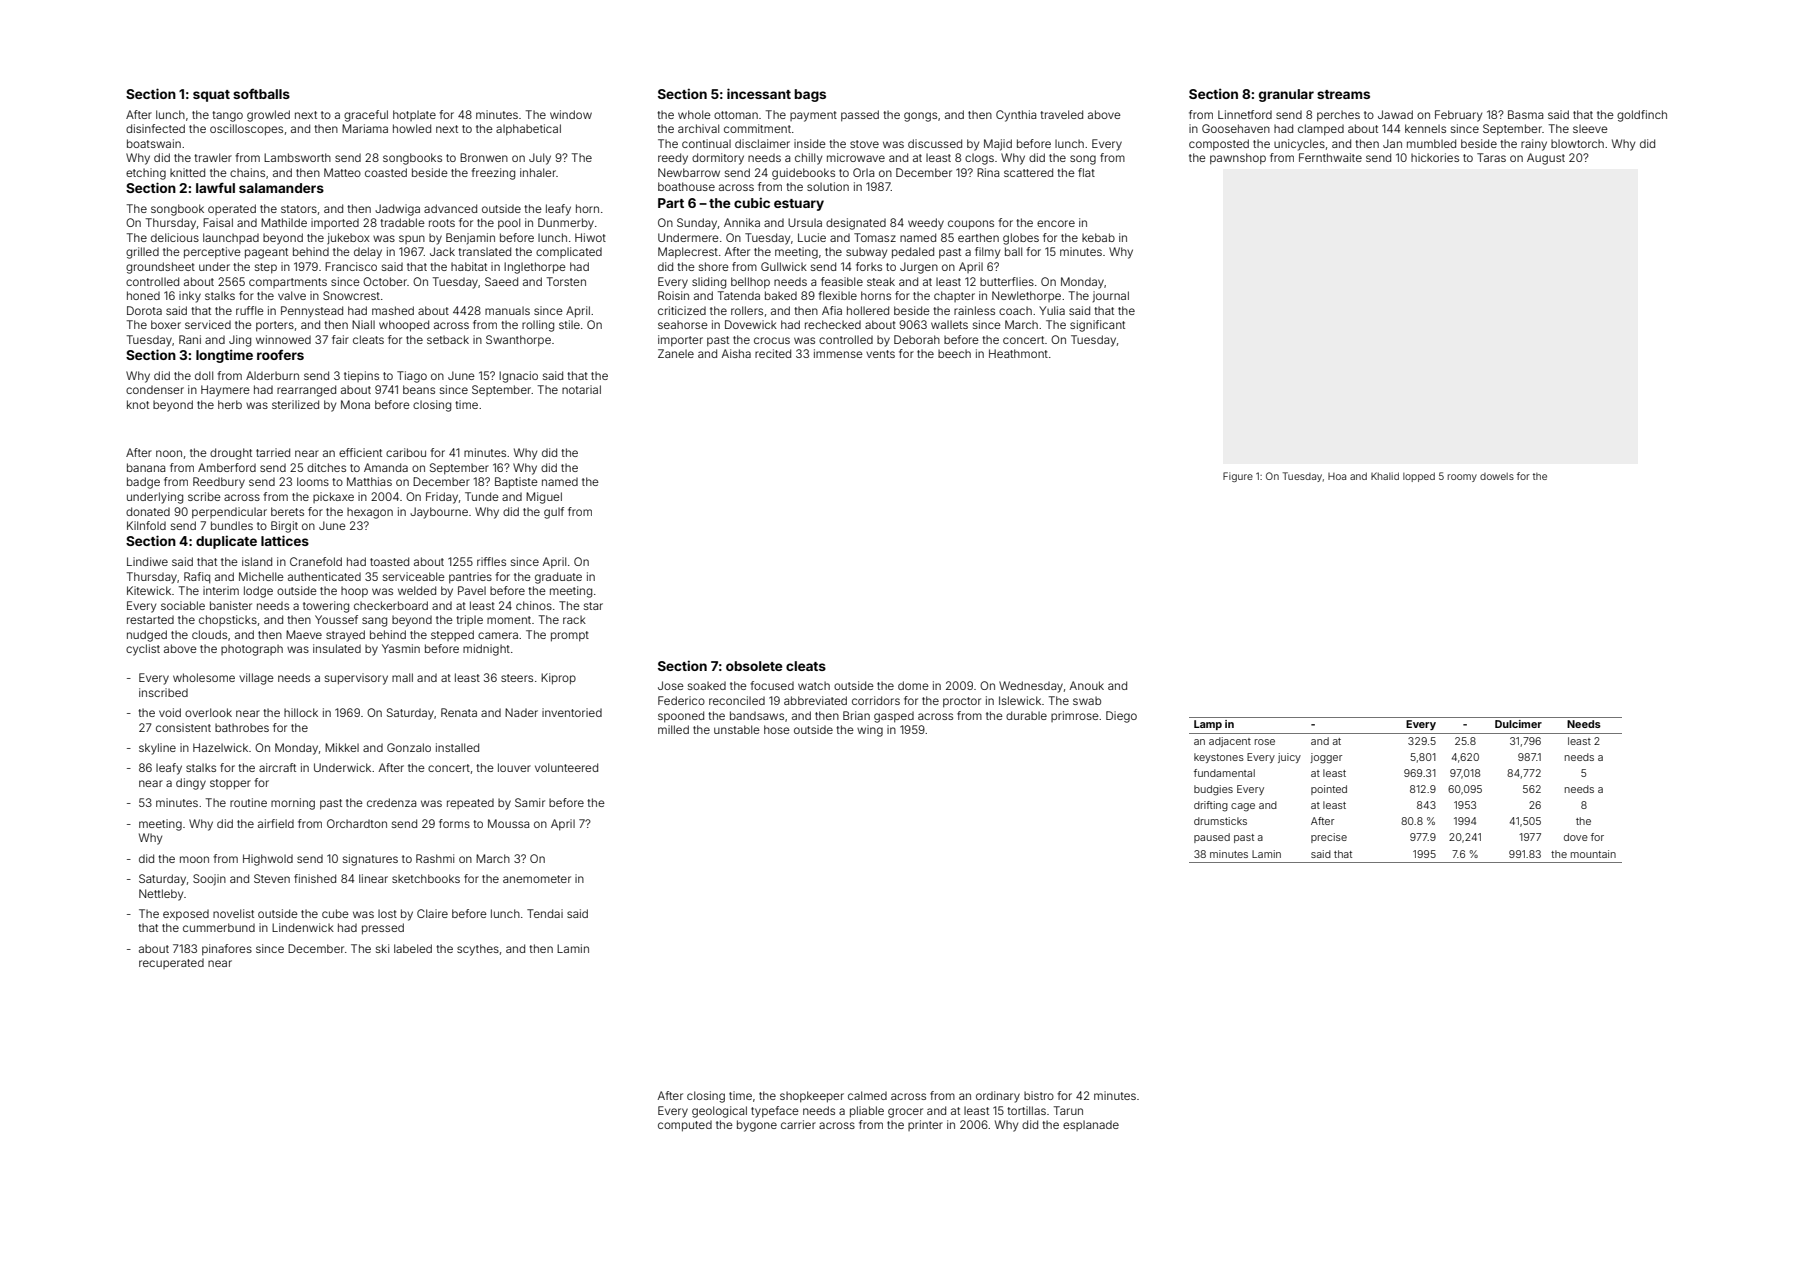 The image size is (1798, 1271). I want to click on Rashmi, so click(435, 858).
